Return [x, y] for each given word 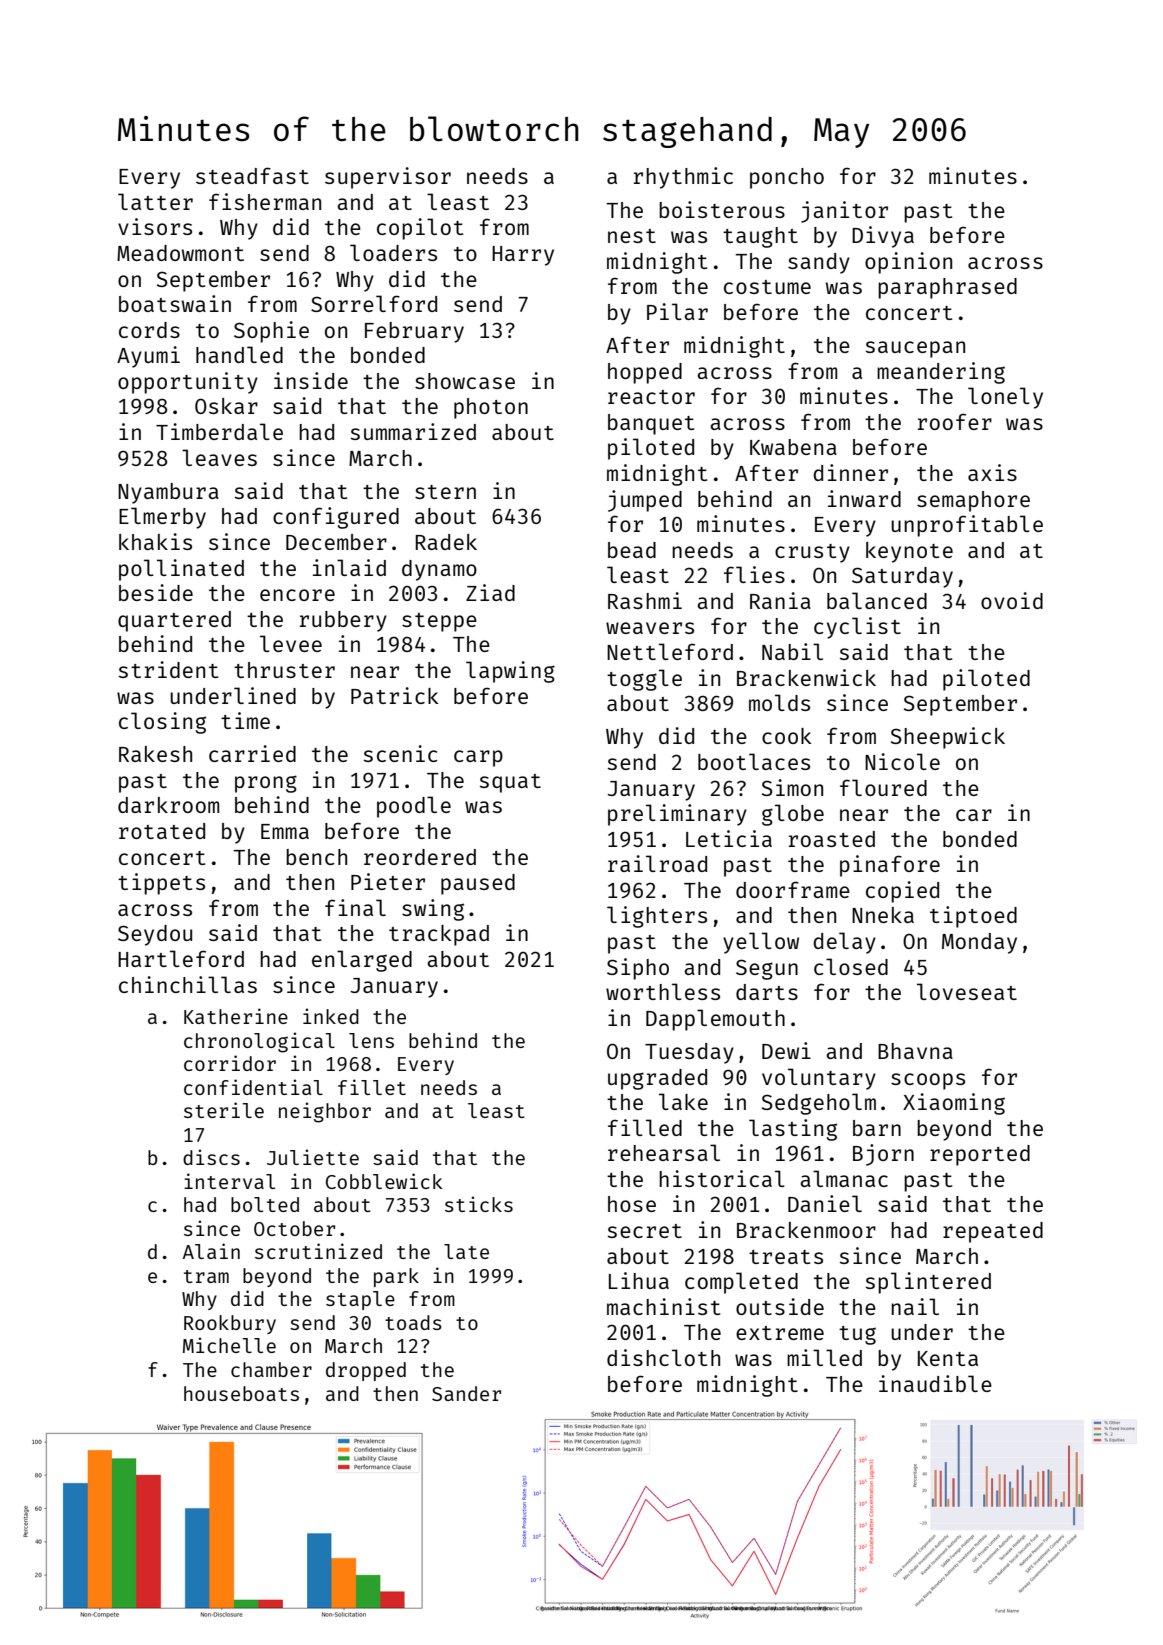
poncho [787, 178]
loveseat [967, 991]
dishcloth [663, 1357]
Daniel [825, 1203]
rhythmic [683, 178]
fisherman [265, 201]
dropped [366, 1371]
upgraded [657, 1079]
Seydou [155, 935]
